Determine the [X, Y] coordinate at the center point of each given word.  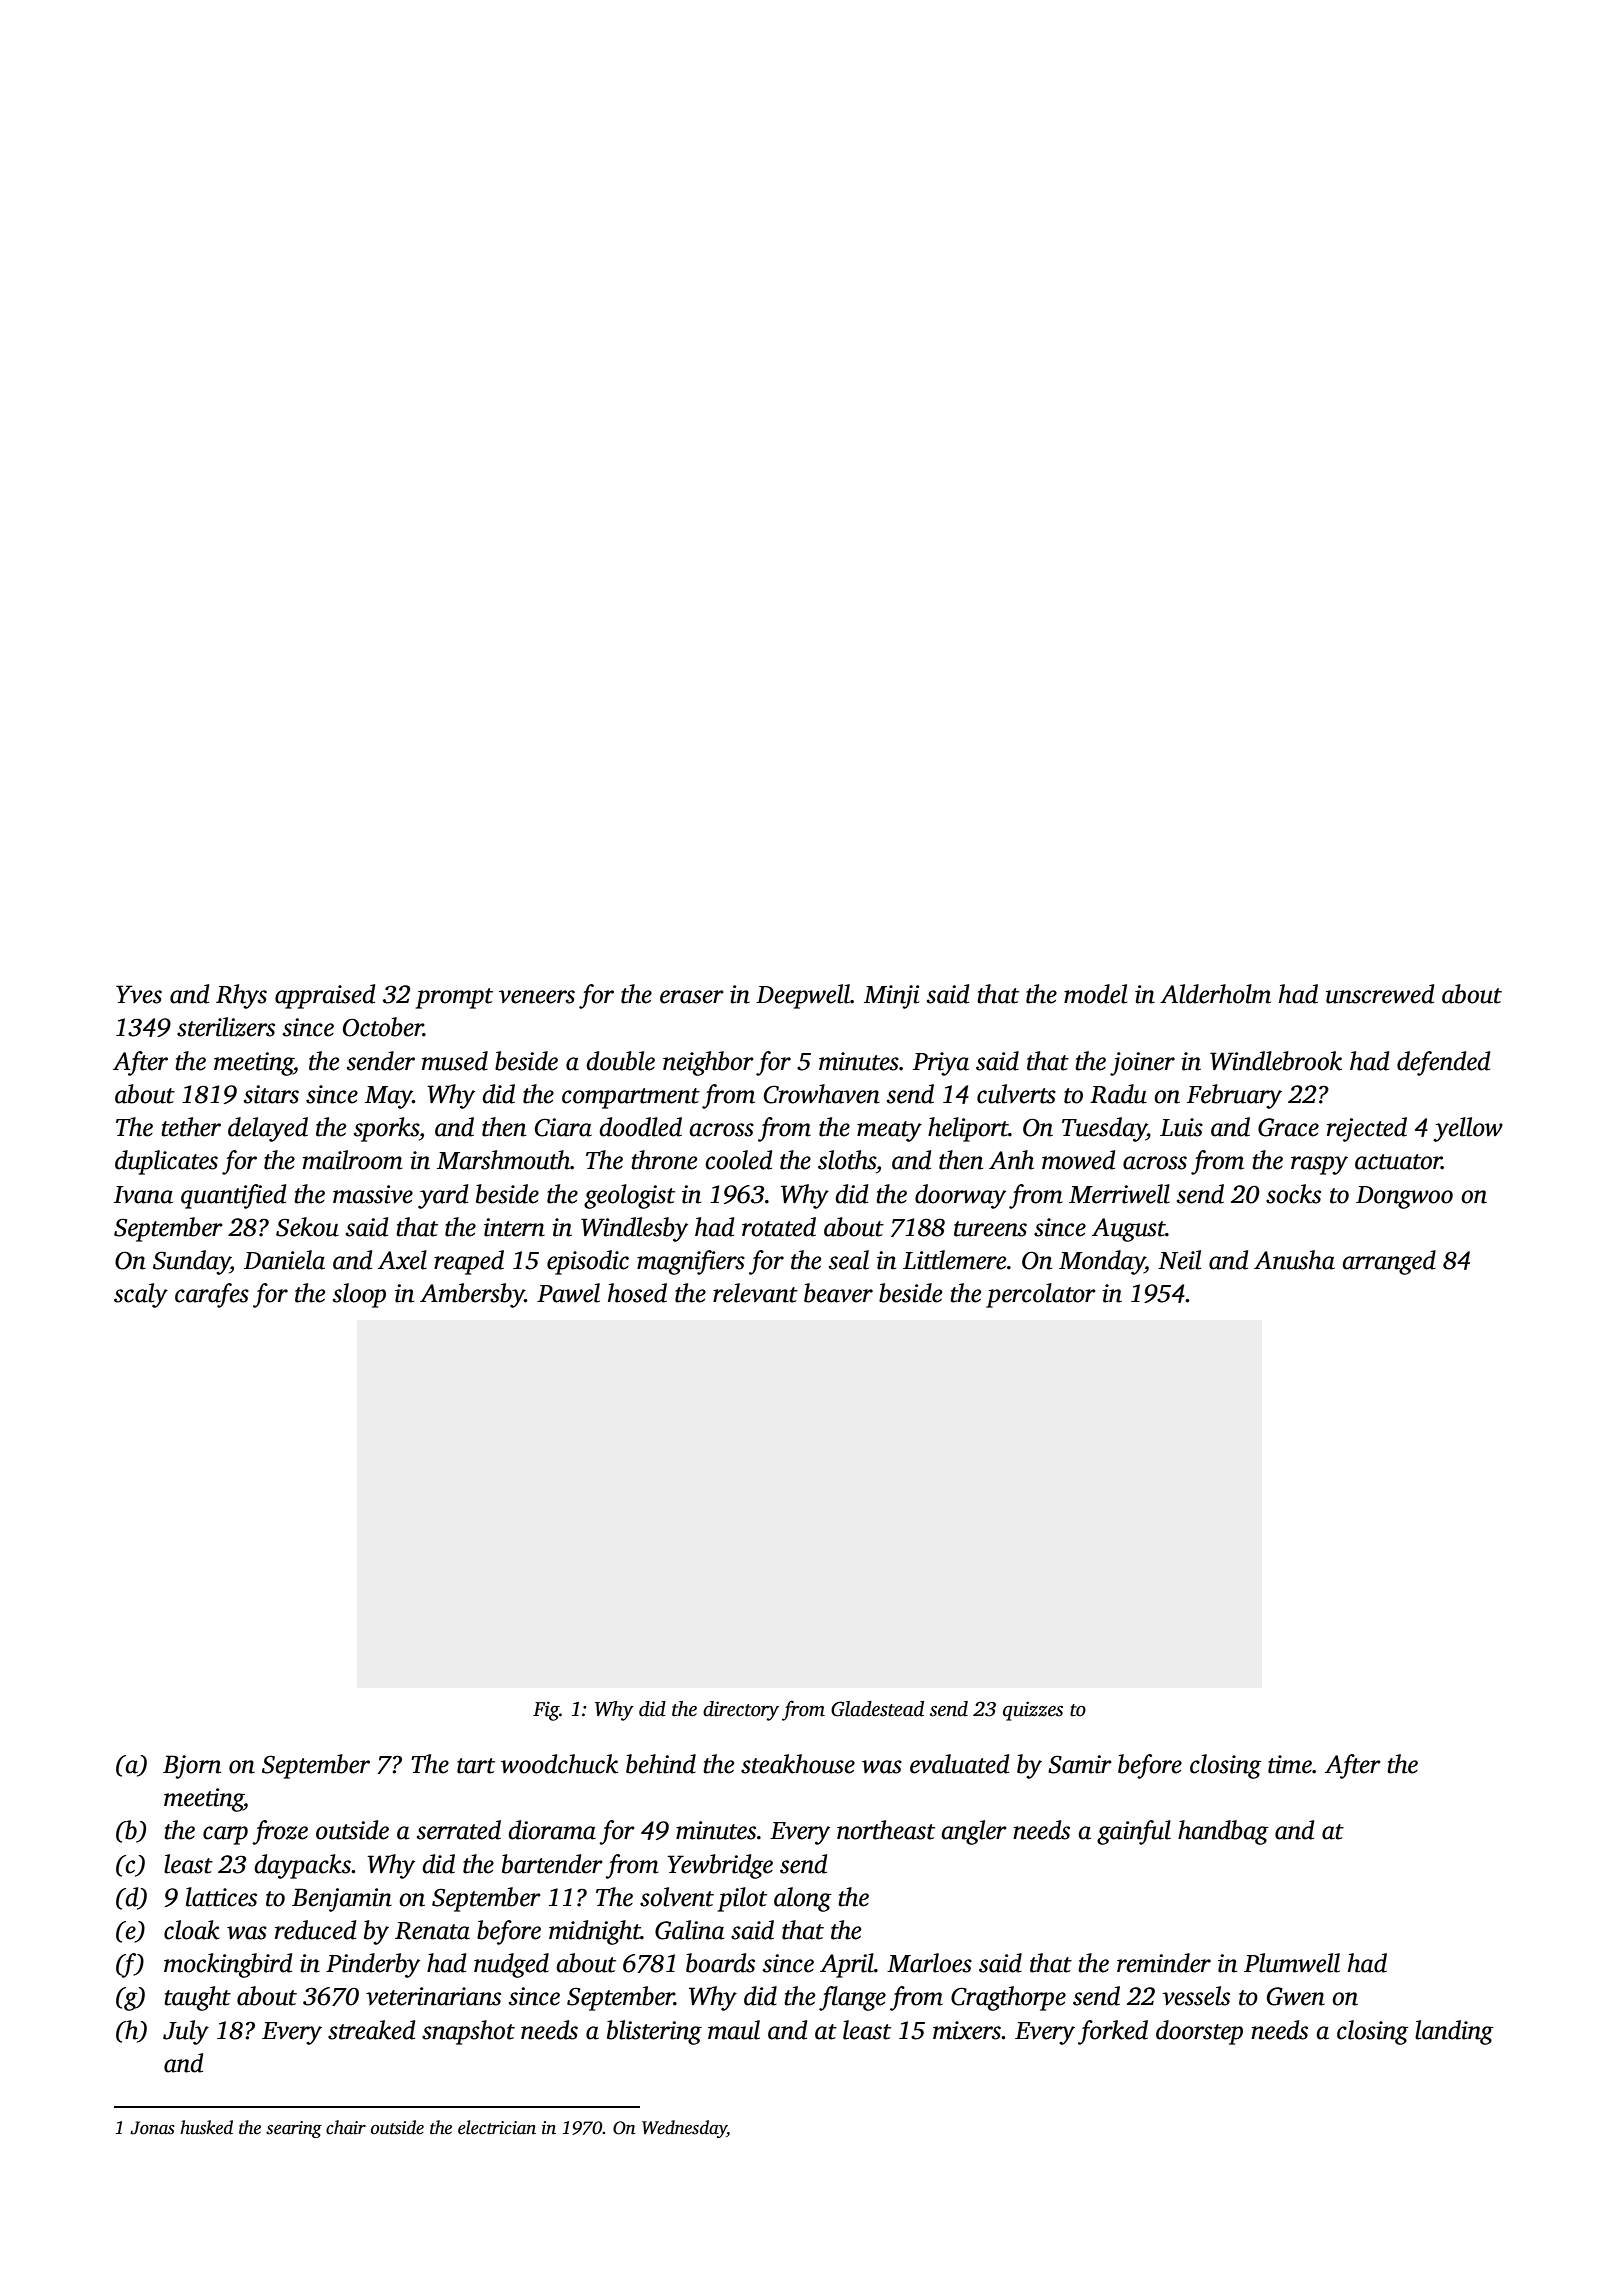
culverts [1016, 1094]
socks [1293, 1194]
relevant [755, 1293]
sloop [359, 1295]
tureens [990, 1229]
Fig [546, 1711]
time [1290, 1764]
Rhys [241, 996]
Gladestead [877, 1709]
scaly [141, 1295]
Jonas [152, 2128]
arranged [1389, 1262]
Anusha [1294, 1260]
